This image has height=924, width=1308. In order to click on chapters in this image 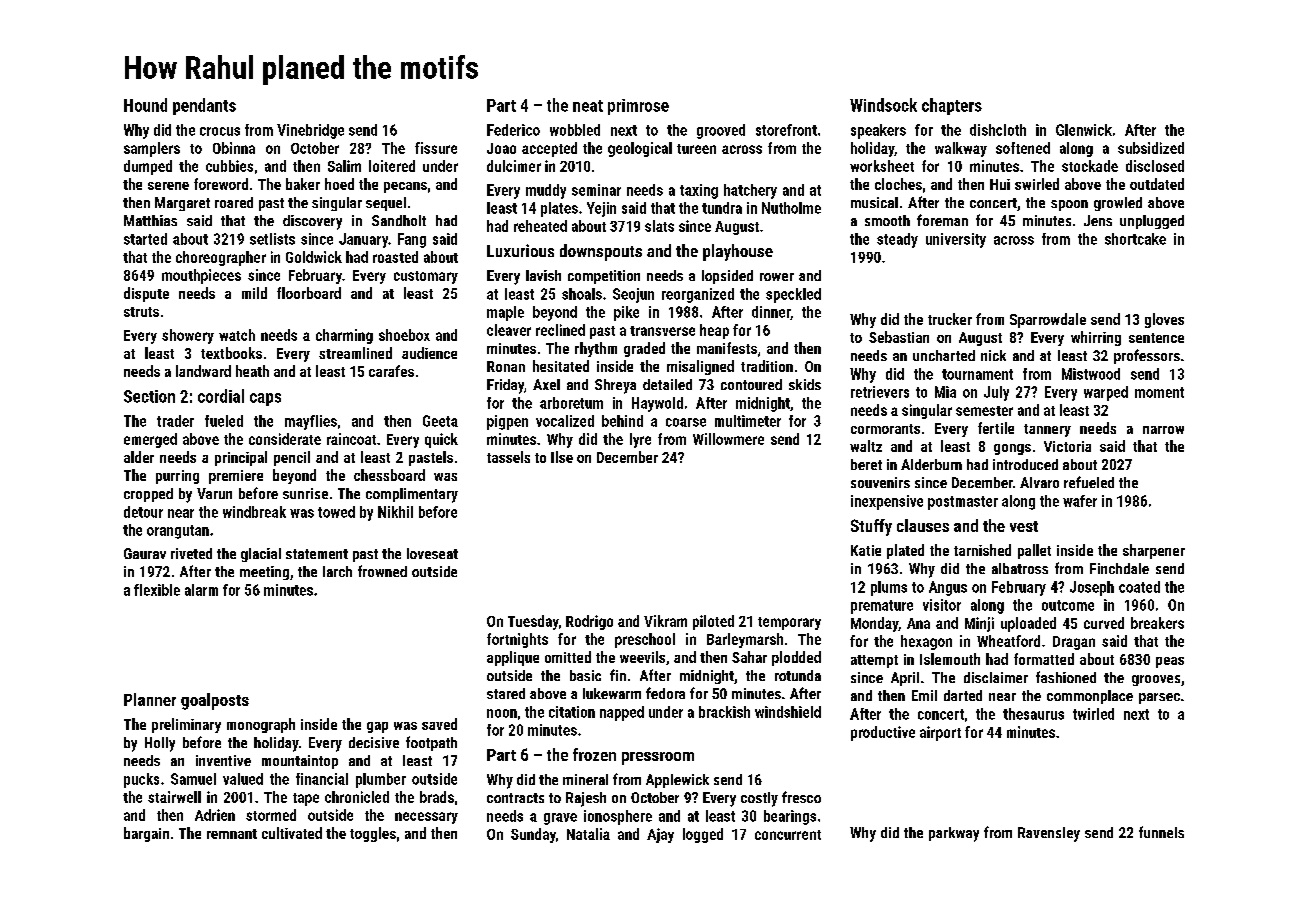, I will do `click(952, 106)`.
